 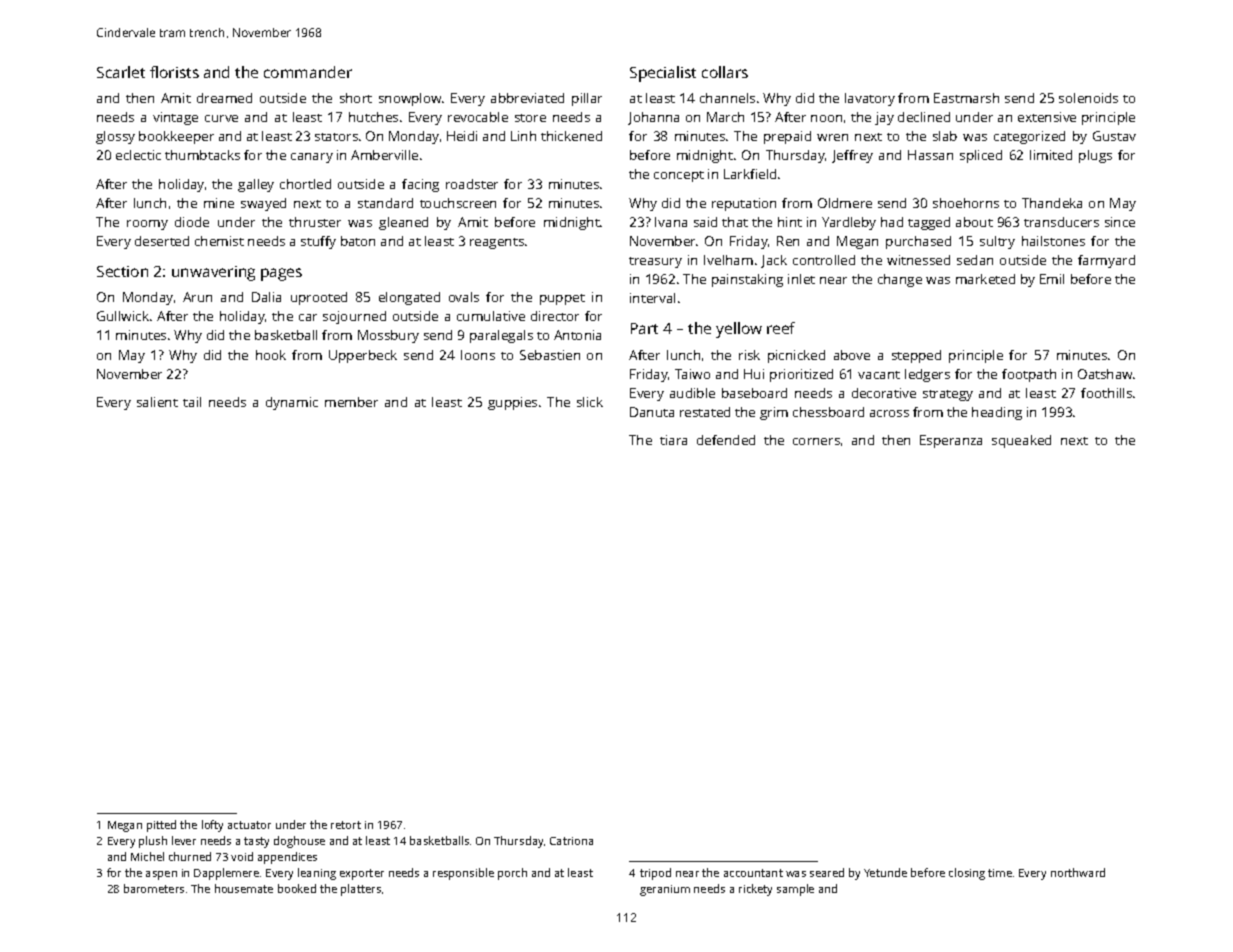 What do you see at coordinates (346, 825) in the image?
I see `retort` at bounding box center [346, 825].
